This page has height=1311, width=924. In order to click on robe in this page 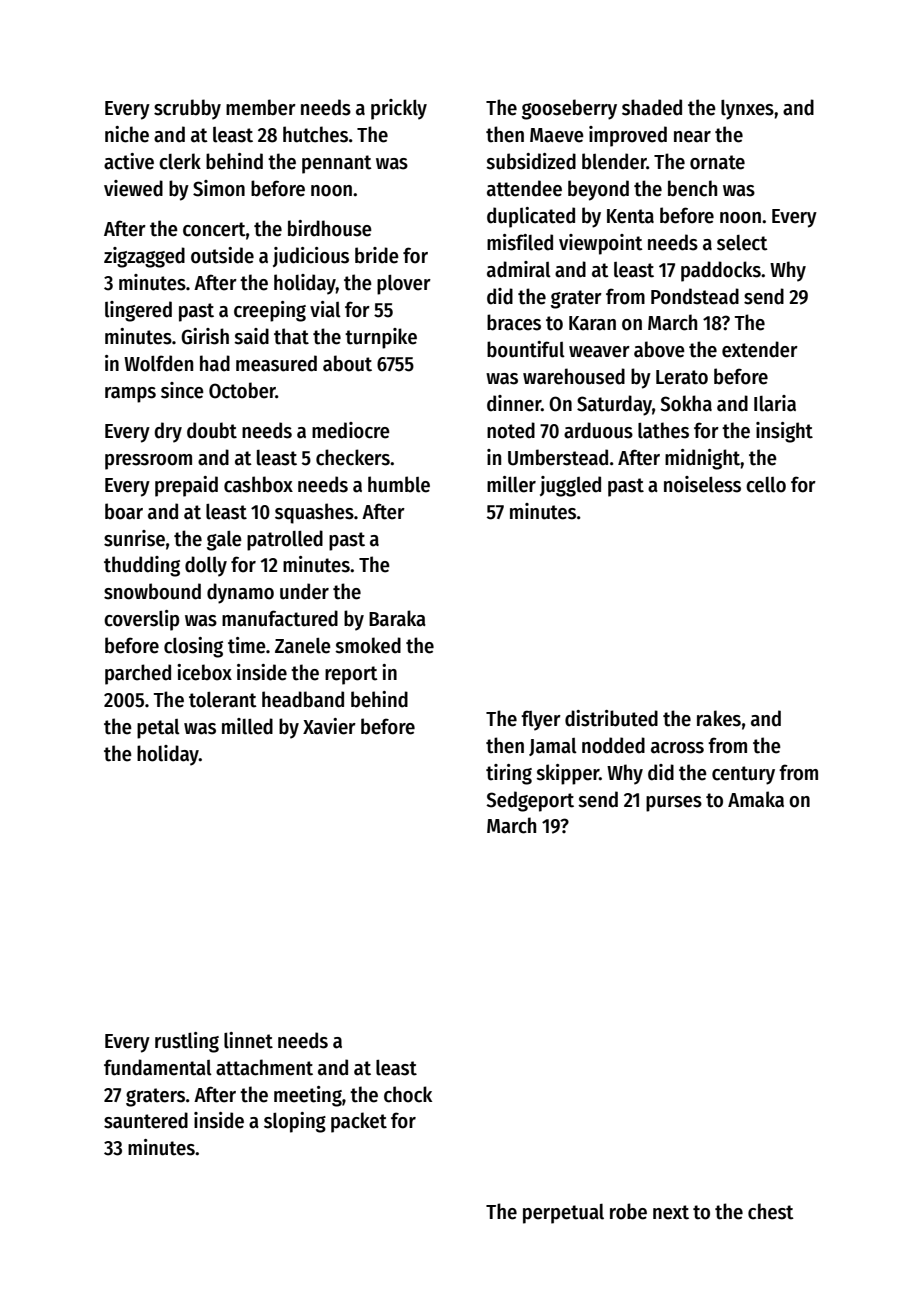, I will do `click(628, 1211)`.
